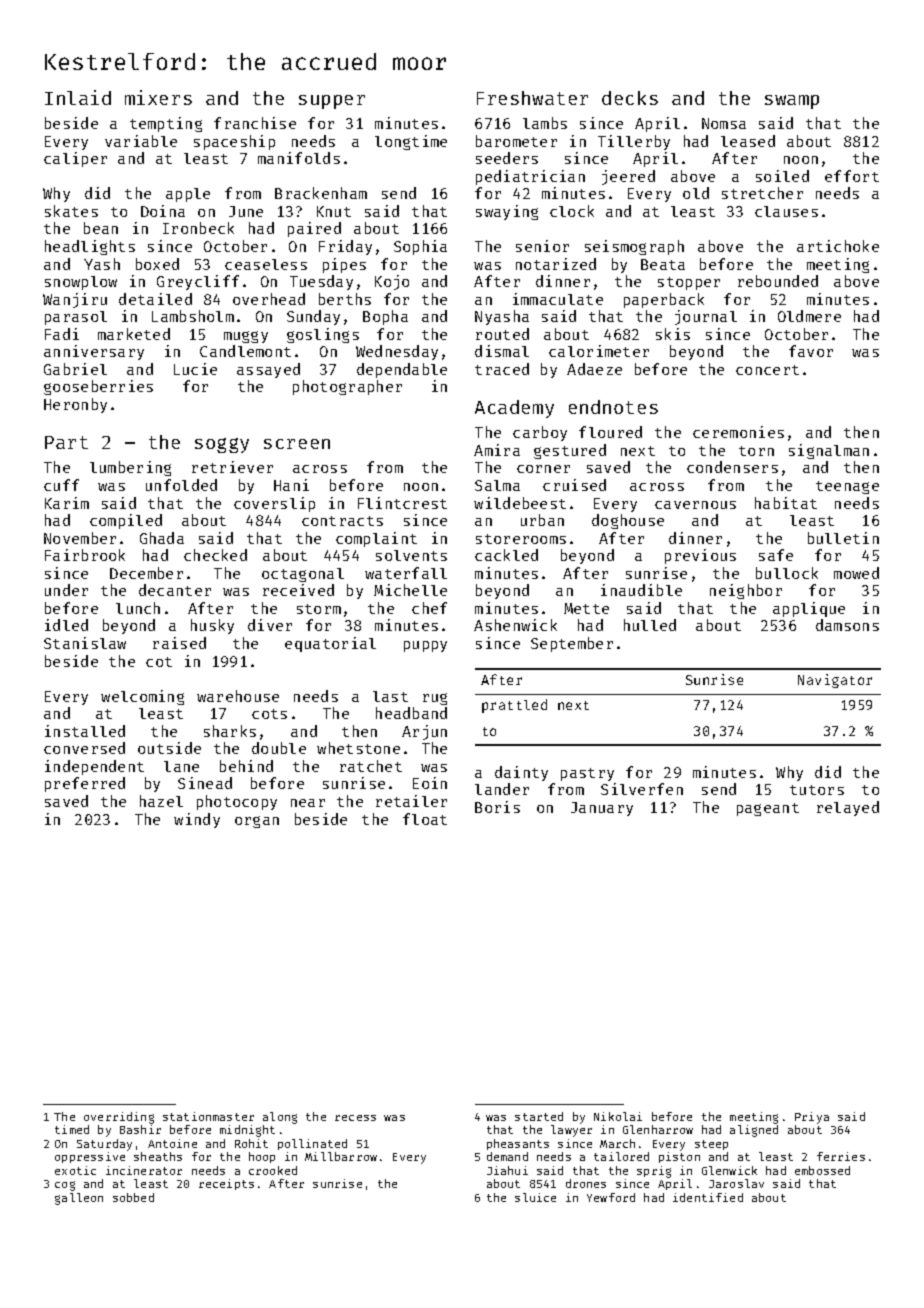  Describe the element at coordinates (535, 1197) in the screenshot. I see `sluice` at that location.
